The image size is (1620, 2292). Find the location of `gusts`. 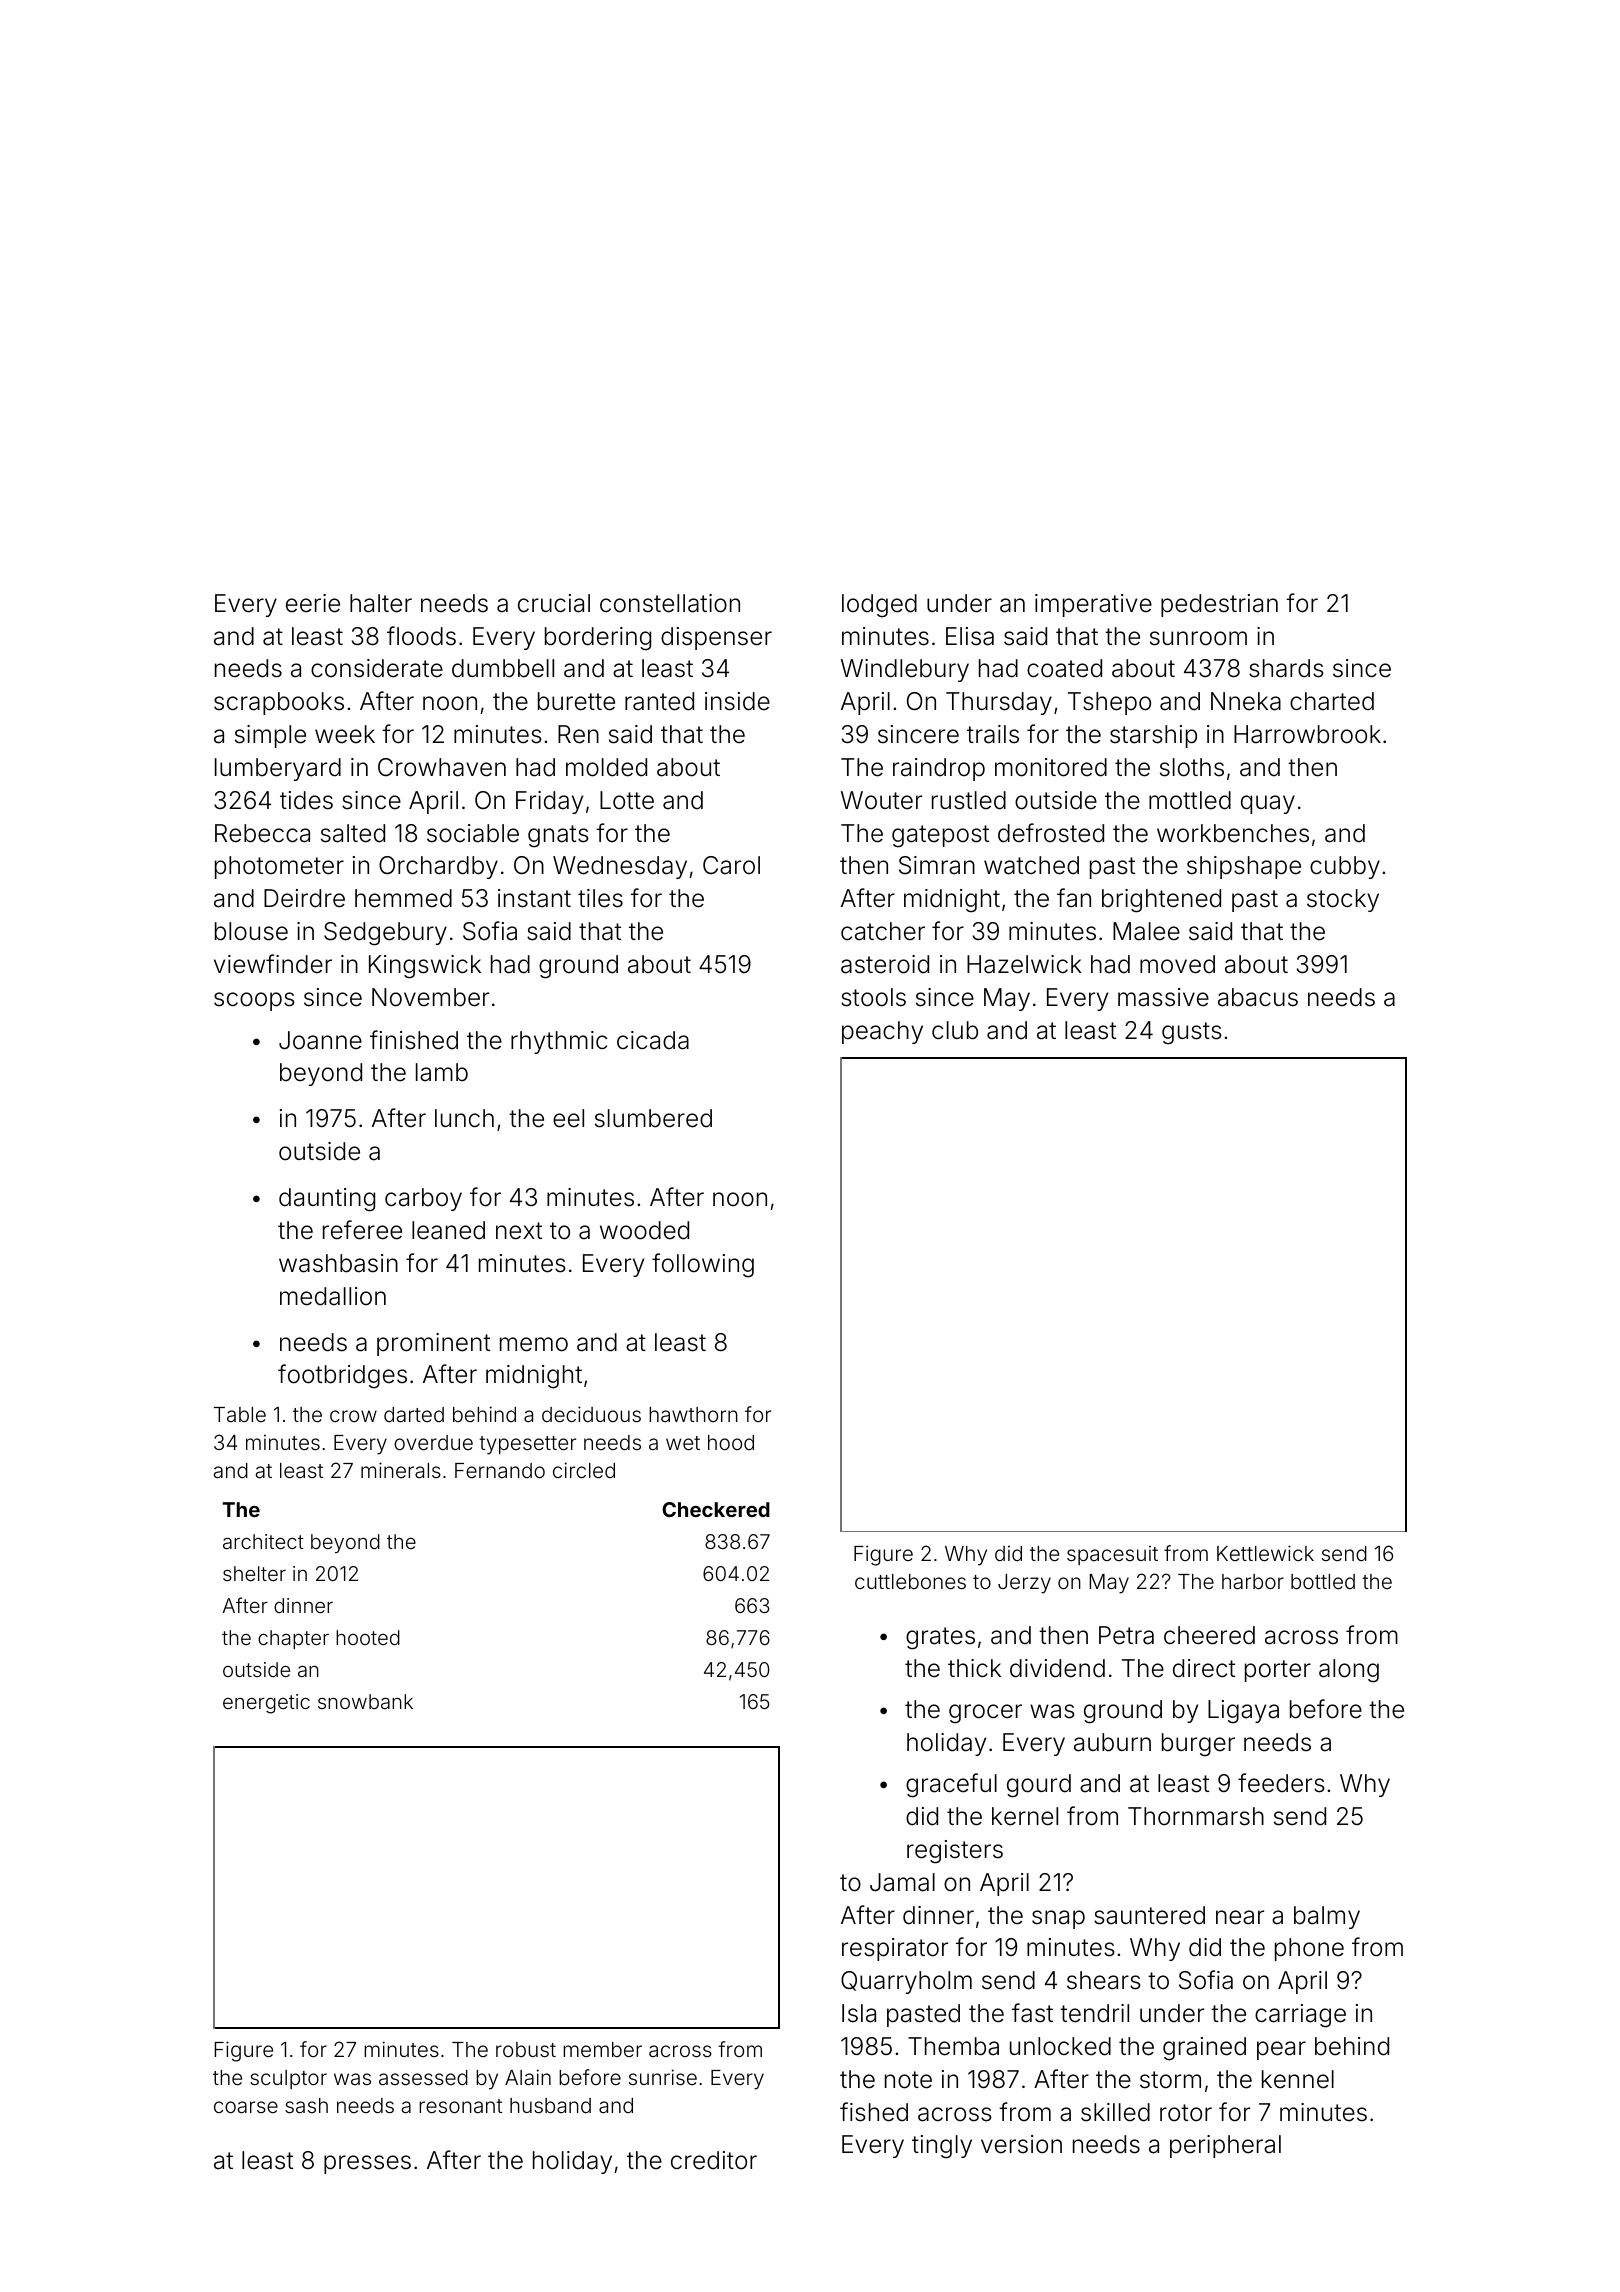

gusts is located at coordinates (1192, 1033).
